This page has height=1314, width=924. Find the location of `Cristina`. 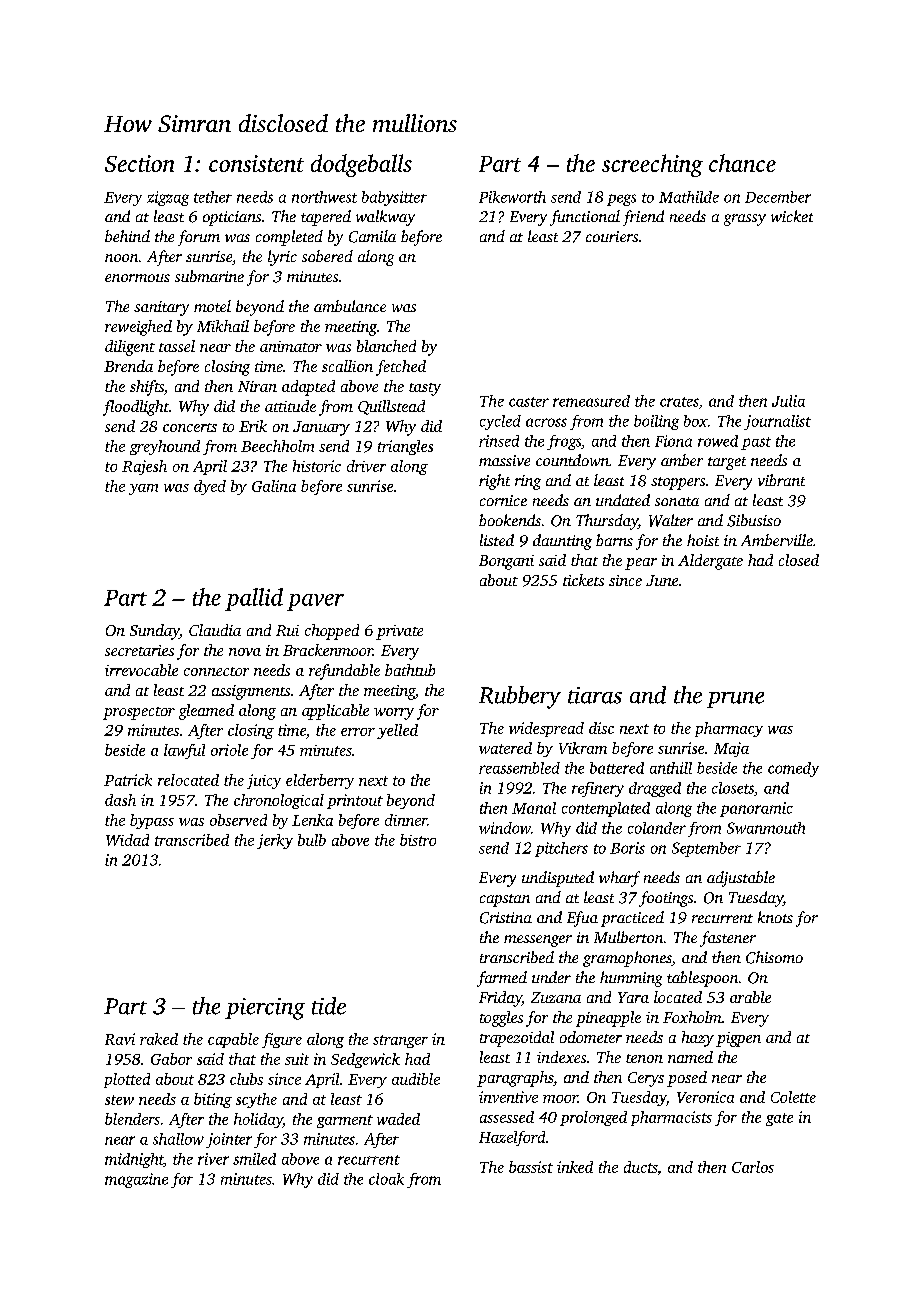

Cristina is located at coordinates (506, 918).
